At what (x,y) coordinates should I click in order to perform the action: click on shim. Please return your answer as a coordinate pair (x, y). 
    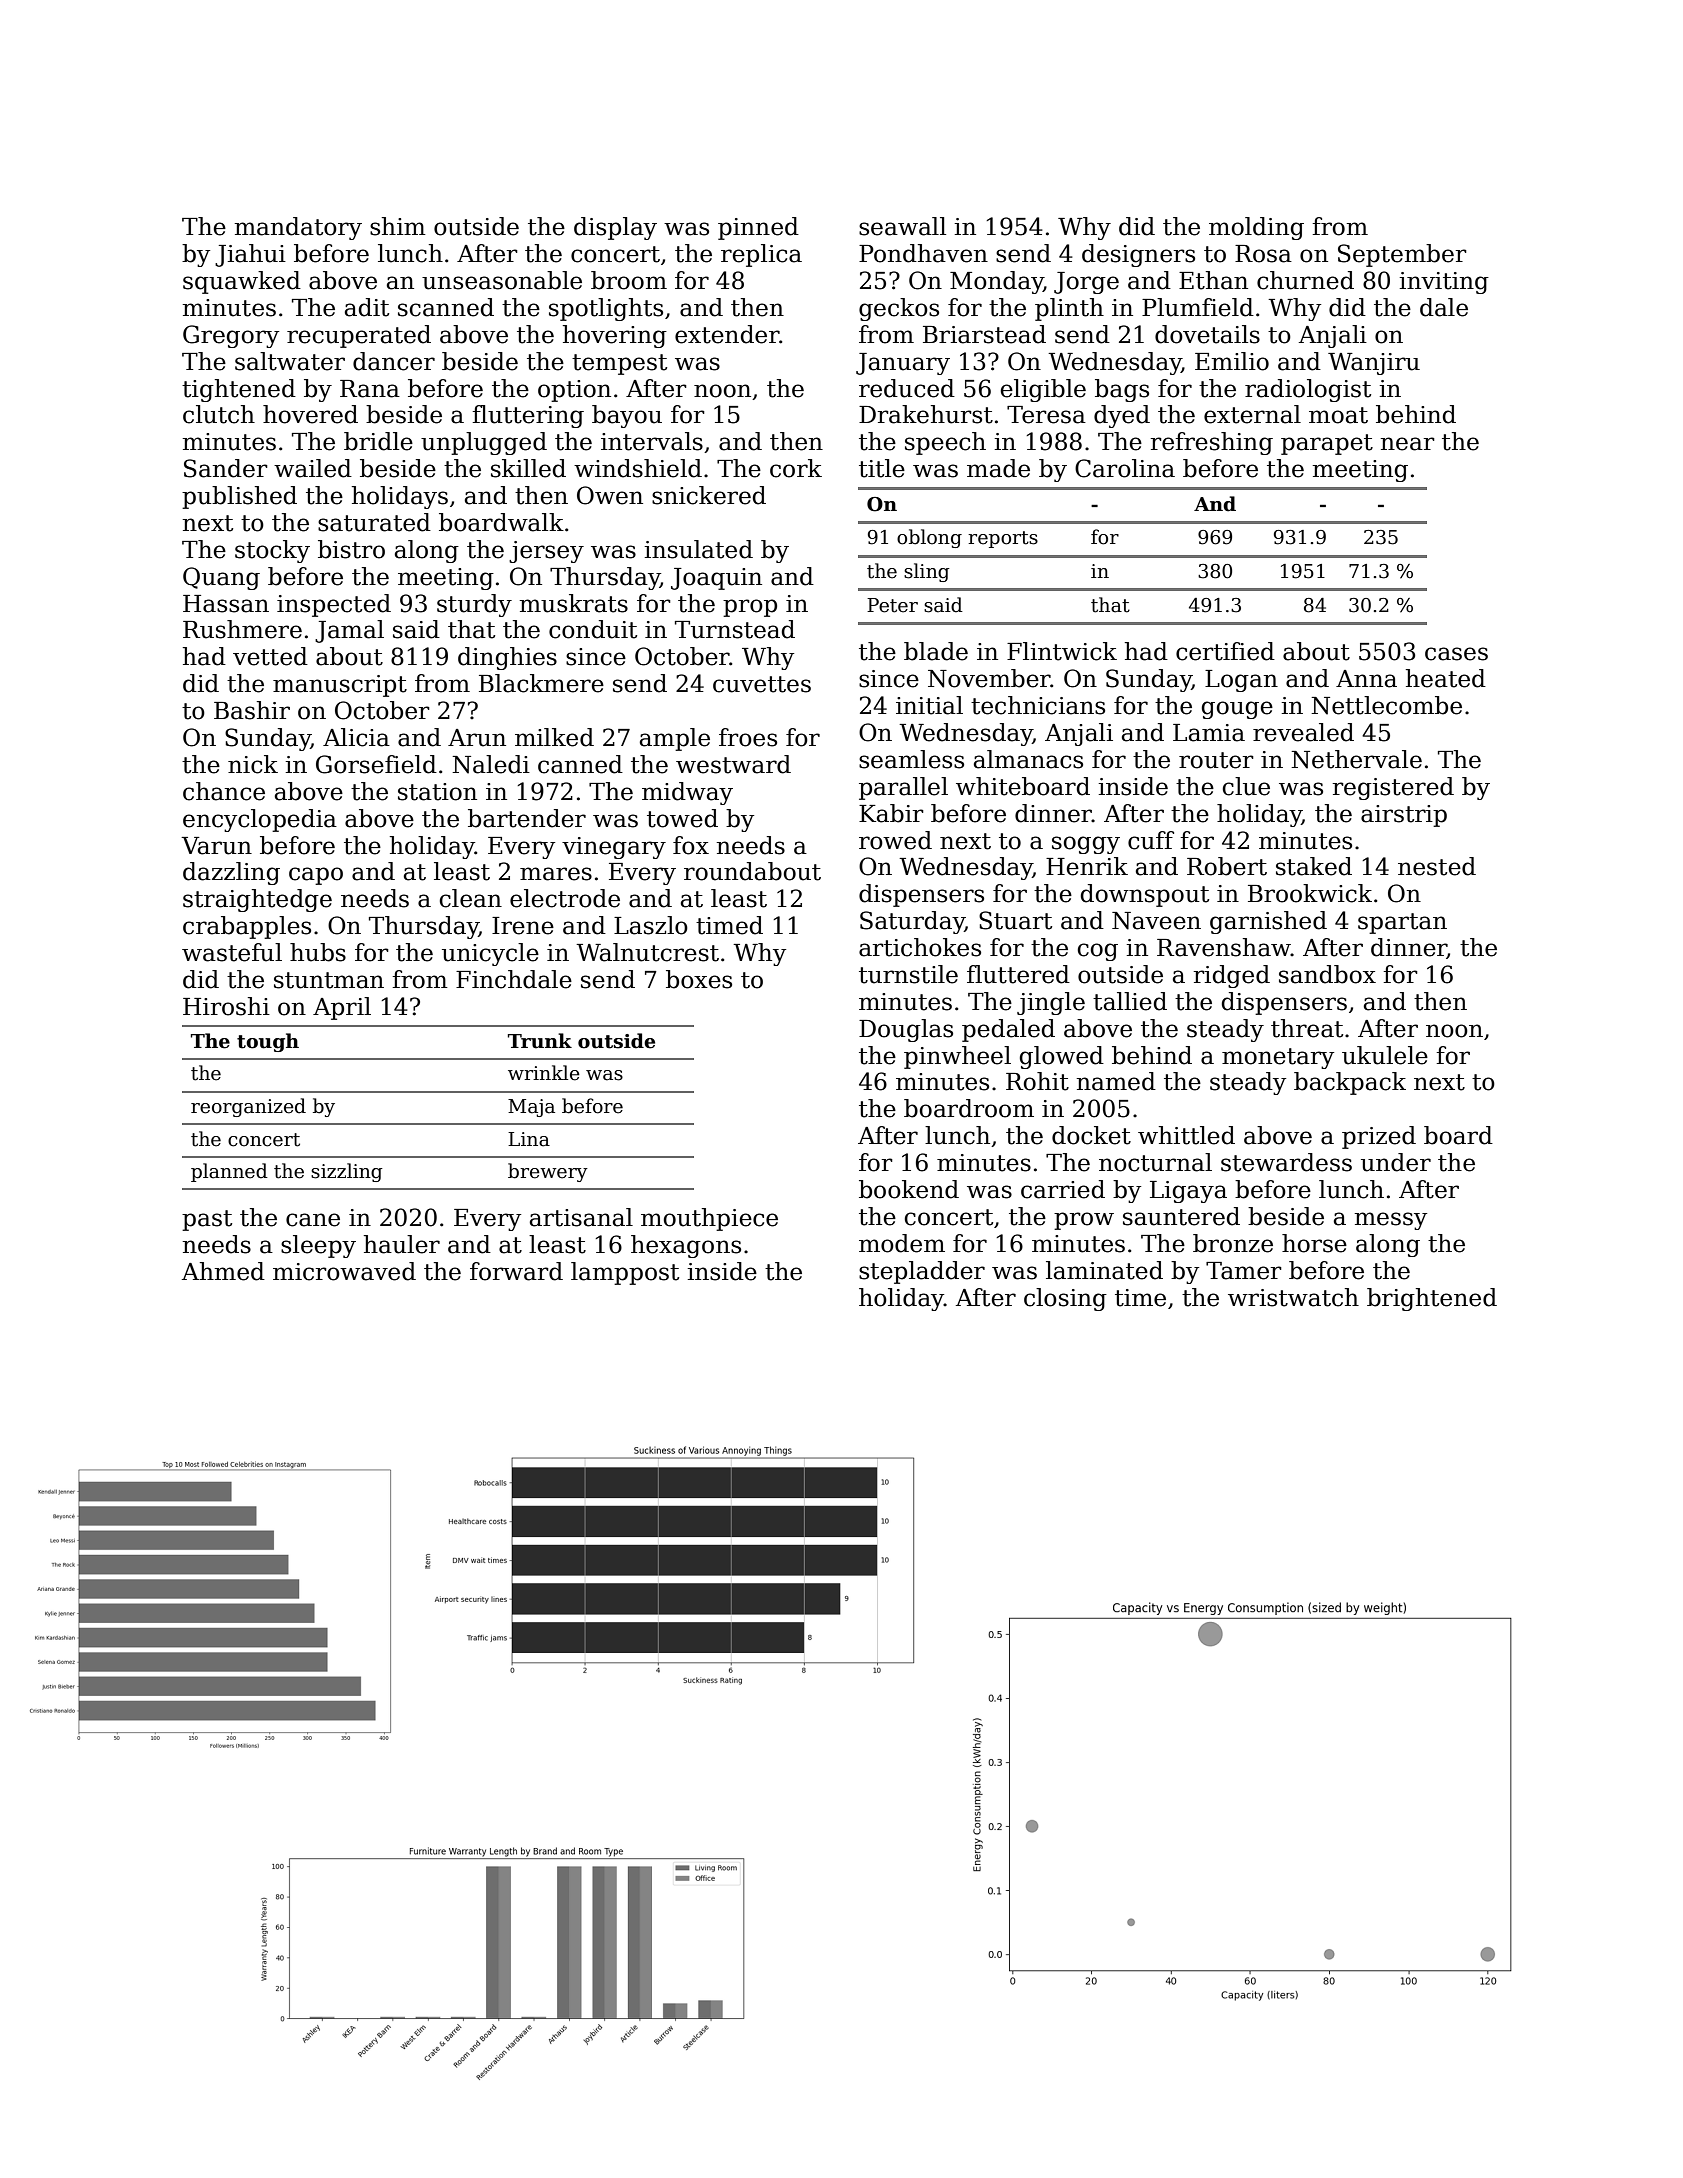
    Looking at the image, I should click on (398, 226).
